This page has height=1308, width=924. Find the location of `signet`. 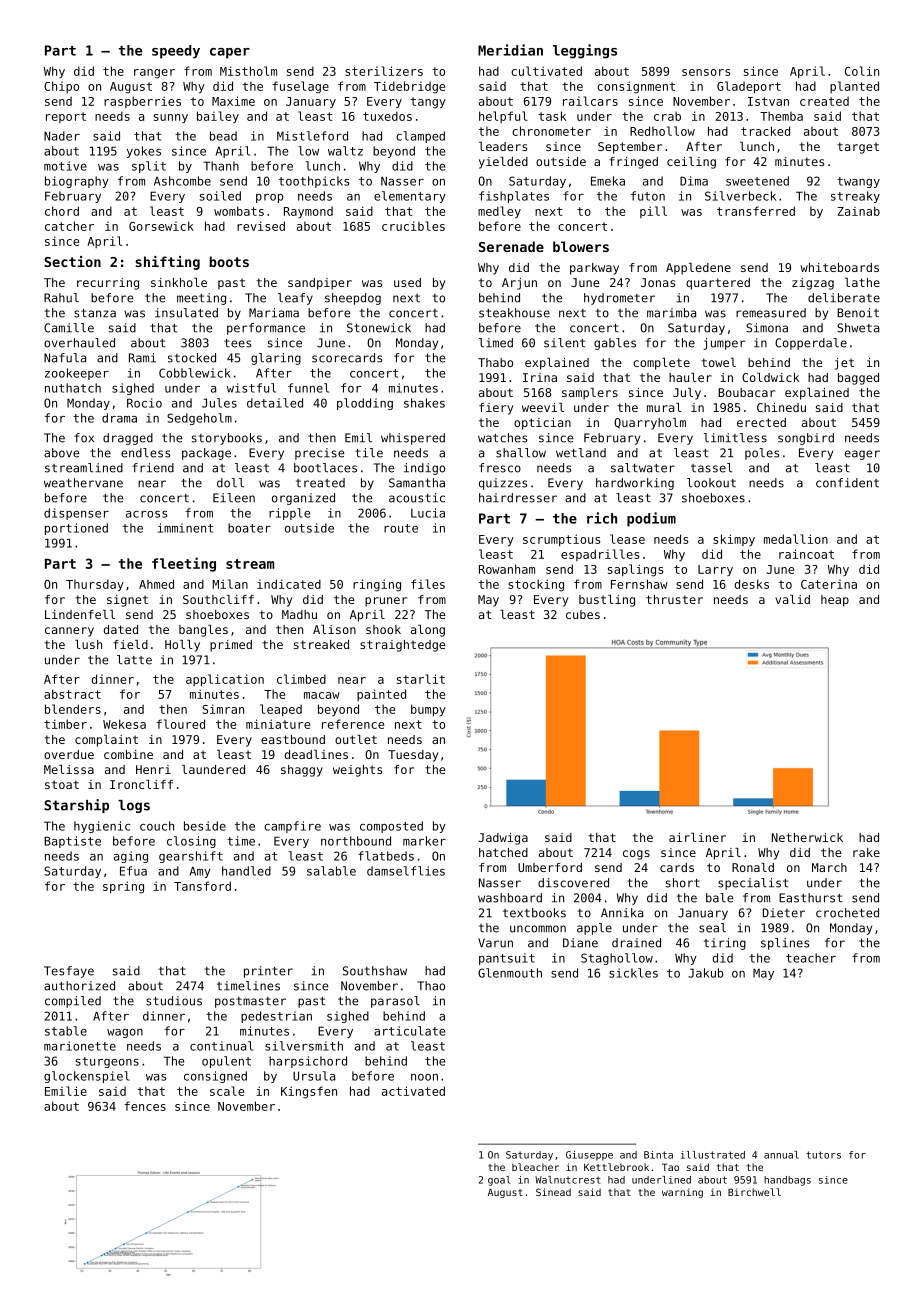

signet is located at coordinates (127, 601).
